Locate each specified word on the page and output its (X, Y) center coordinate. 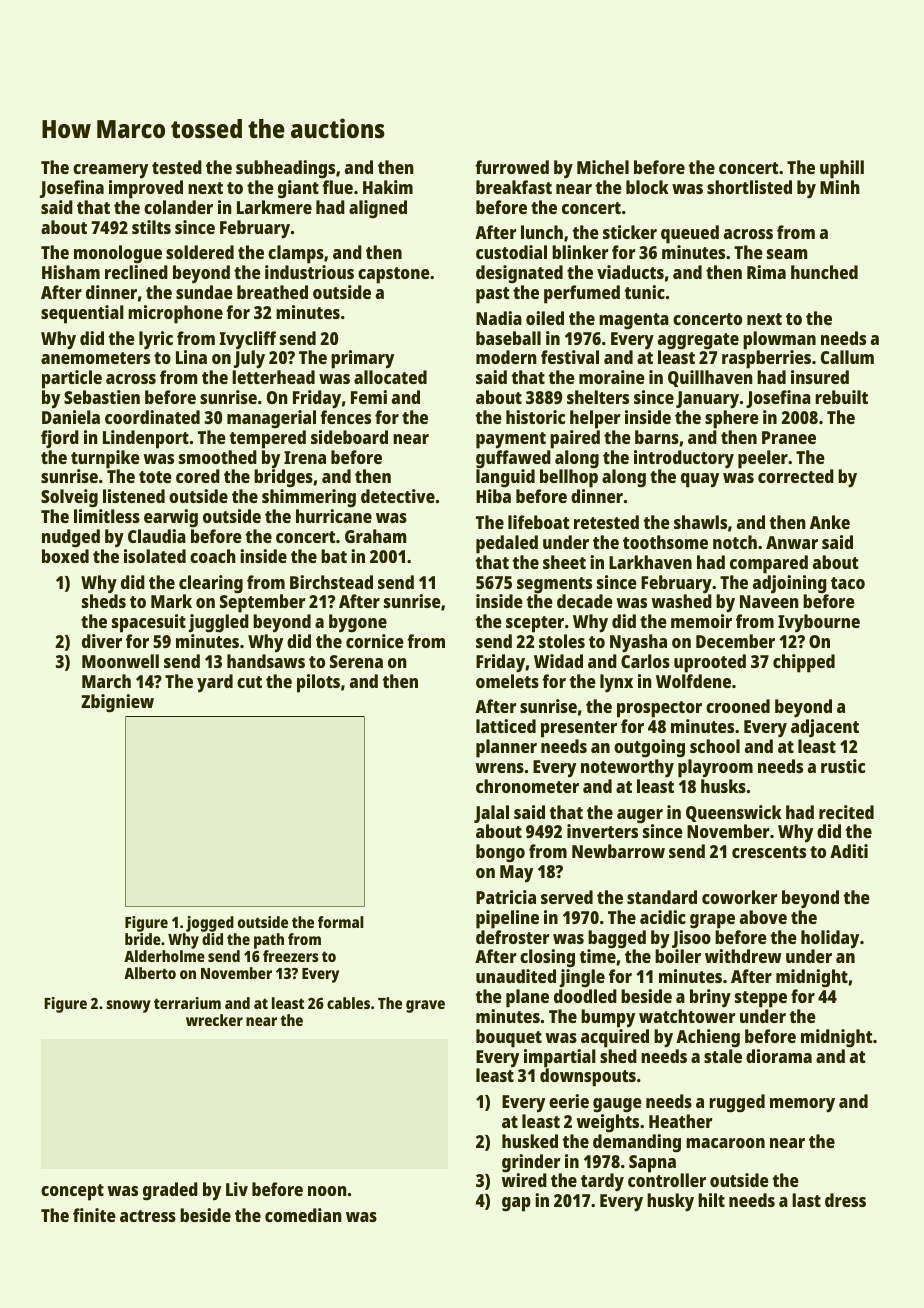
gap (516, 1204)
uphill (842, 169)
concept (72, 1192)
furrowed (512, 167)
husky (670, 1202)
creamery (110, 171)
